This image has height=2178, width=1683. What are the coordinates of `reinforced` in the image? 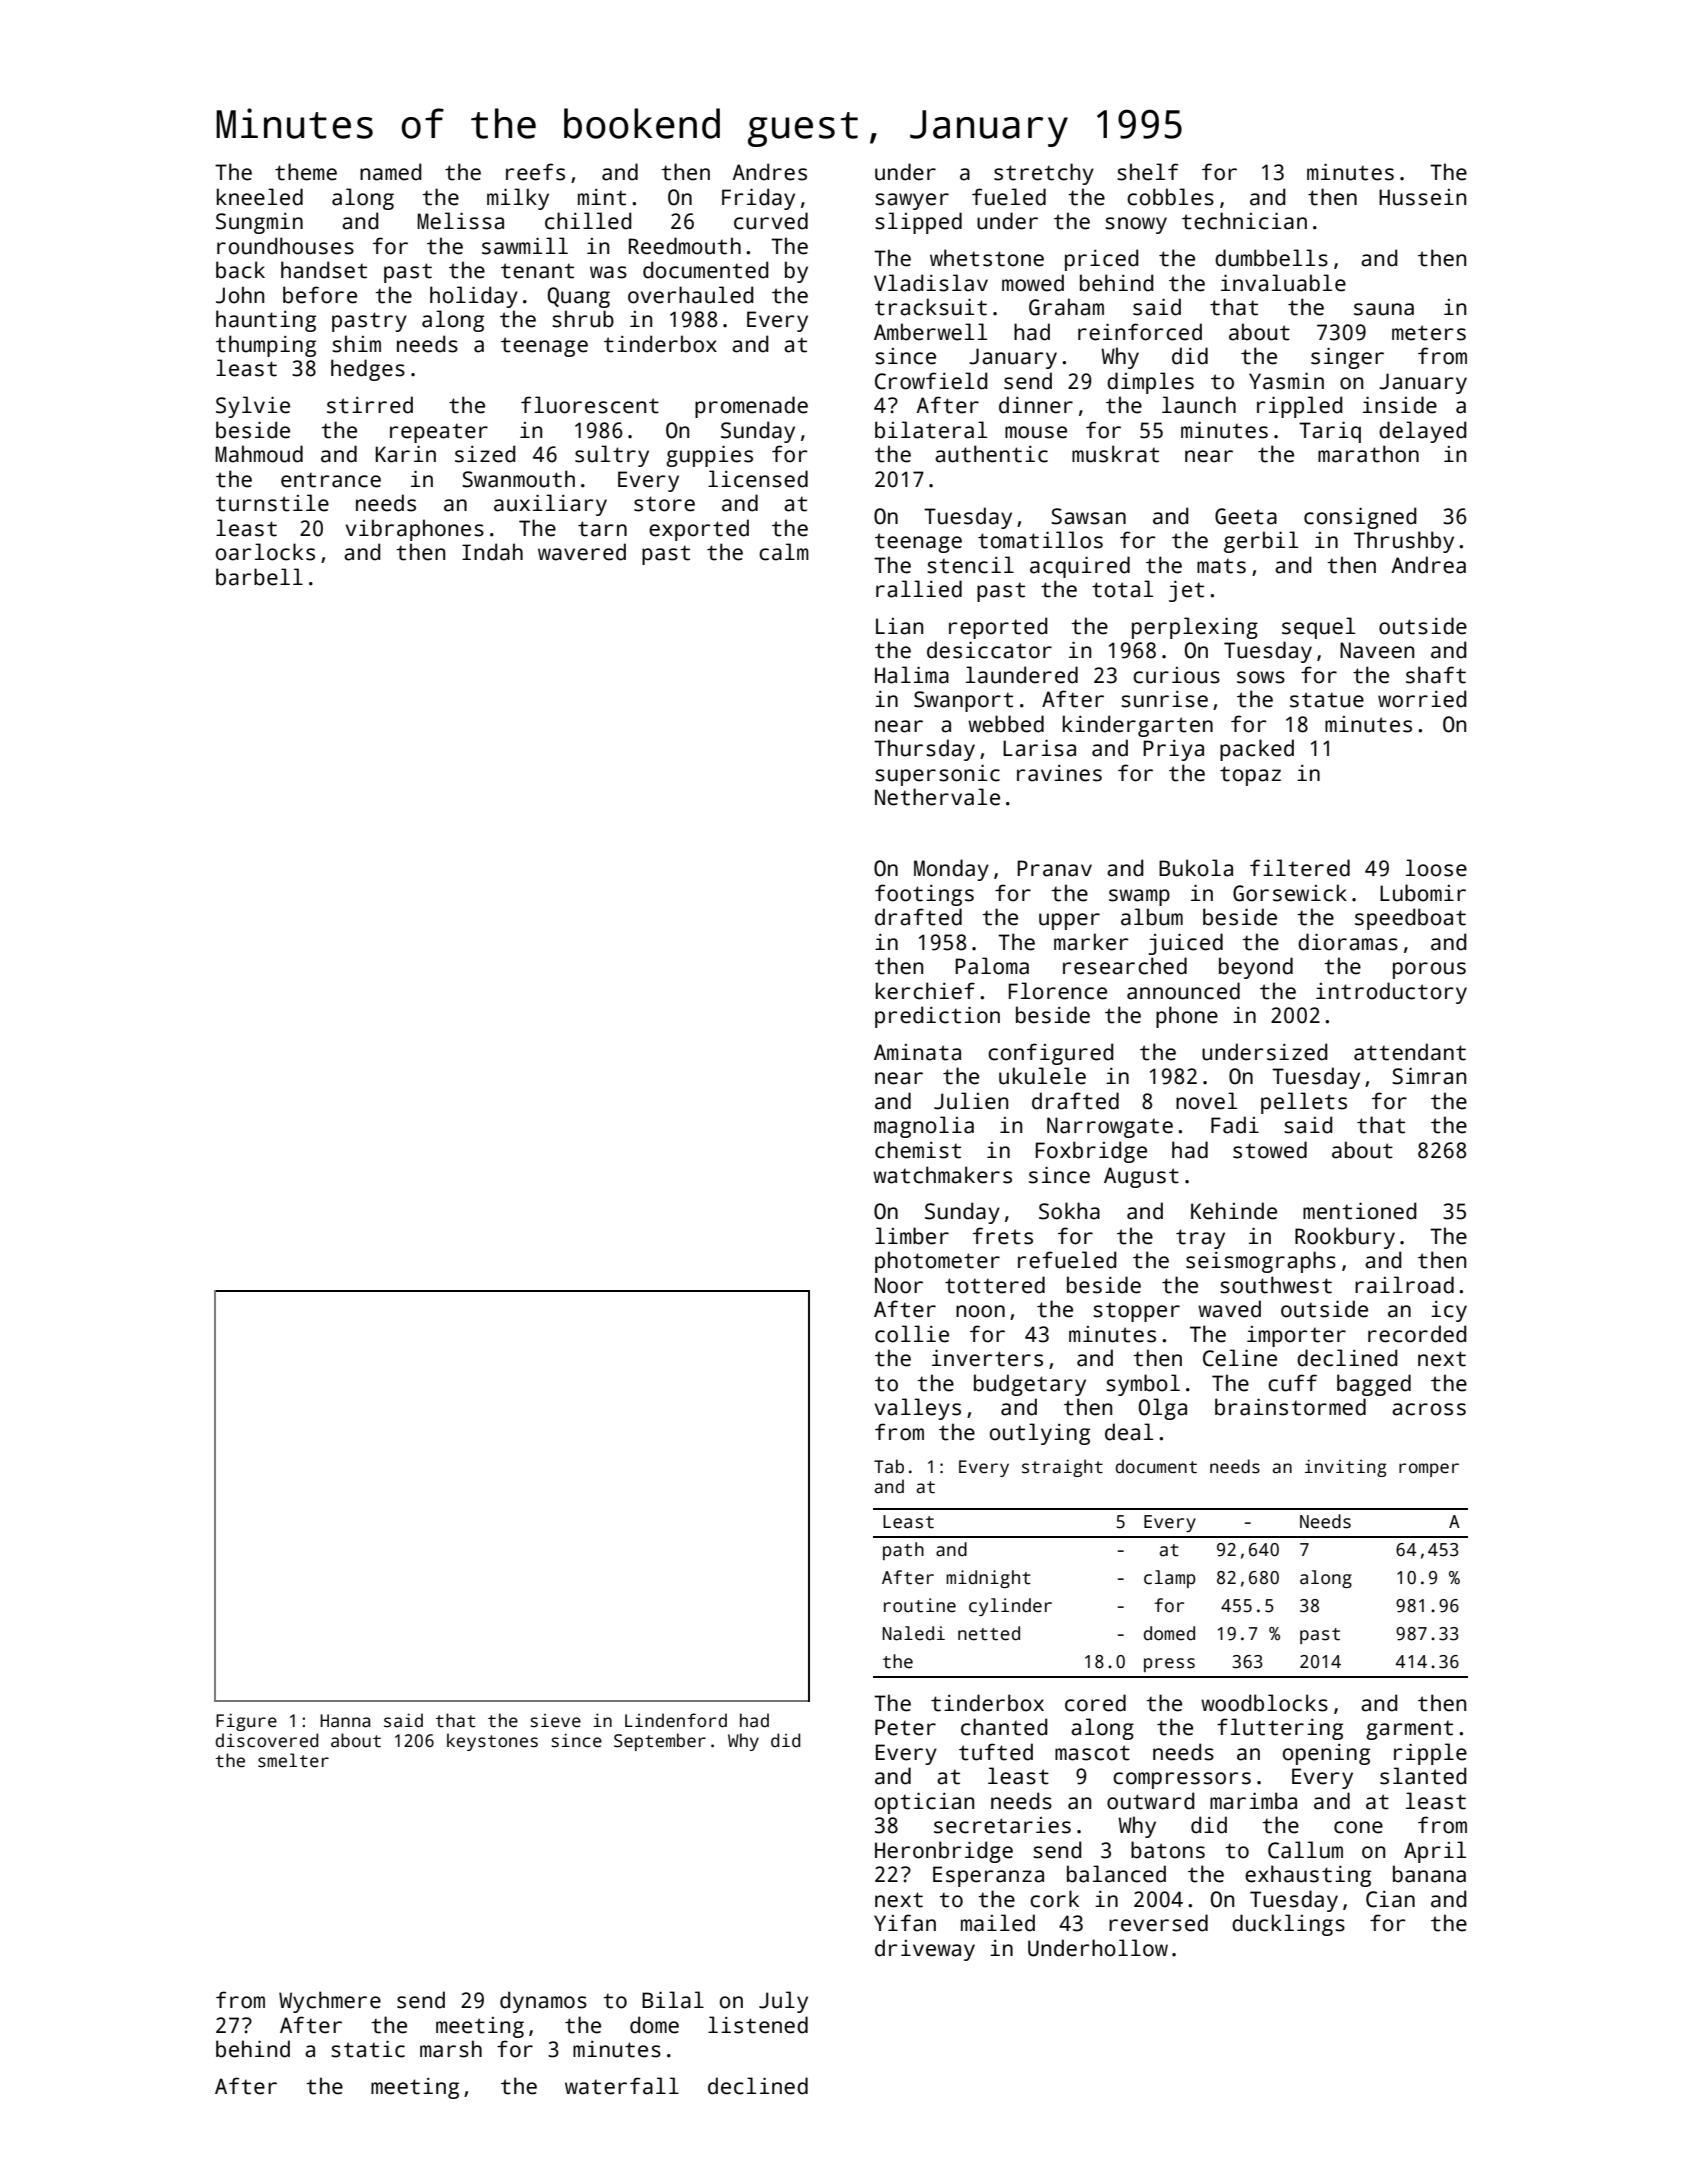 It's located at (1140, 332).
